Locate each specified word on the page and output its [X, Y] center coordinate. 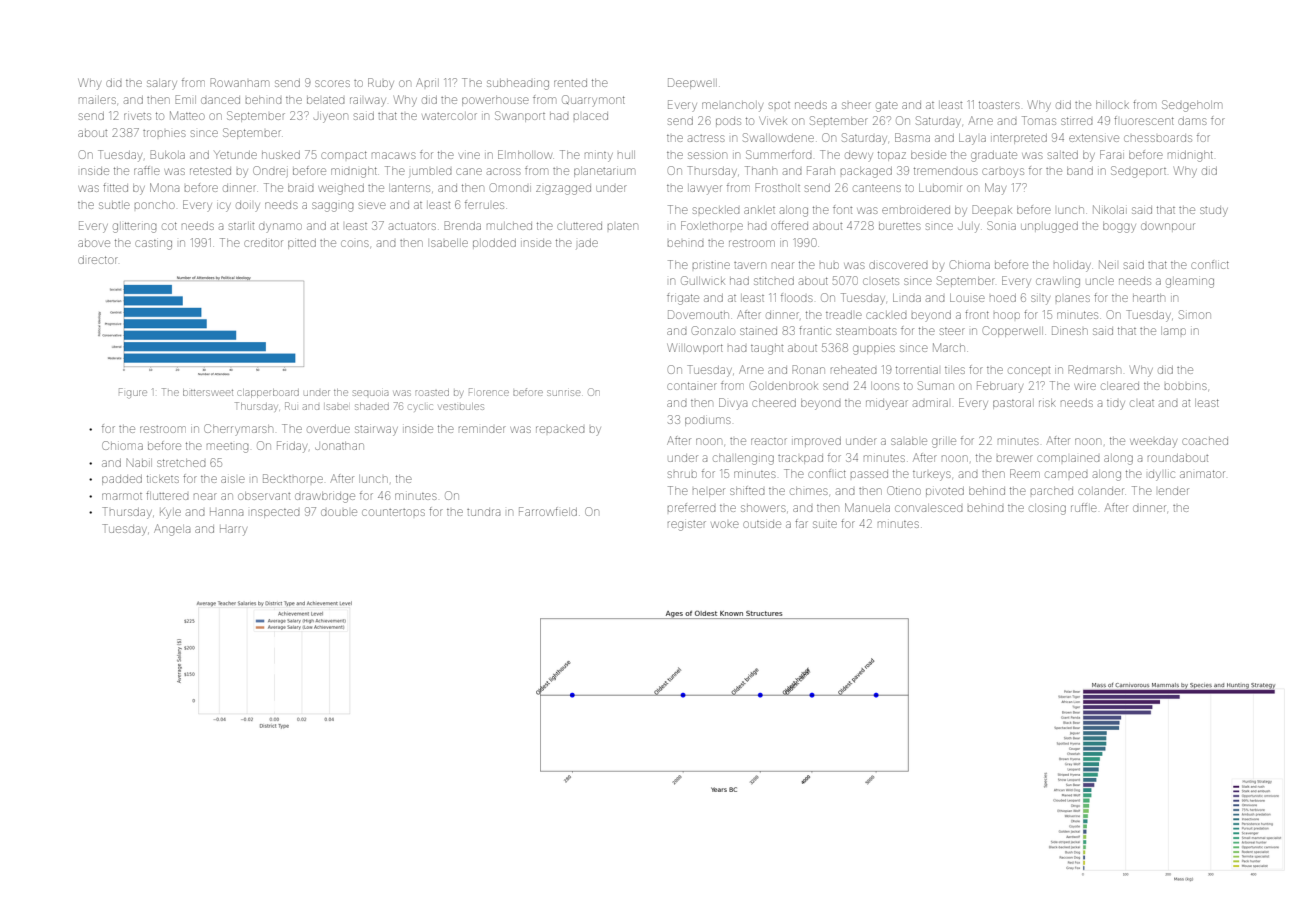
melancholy [732, 107]
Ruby [381, 83]
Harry [233, 531]
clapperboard [268, 393]
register [687, 526]
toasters [999, 105]
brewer [1015, 458]
